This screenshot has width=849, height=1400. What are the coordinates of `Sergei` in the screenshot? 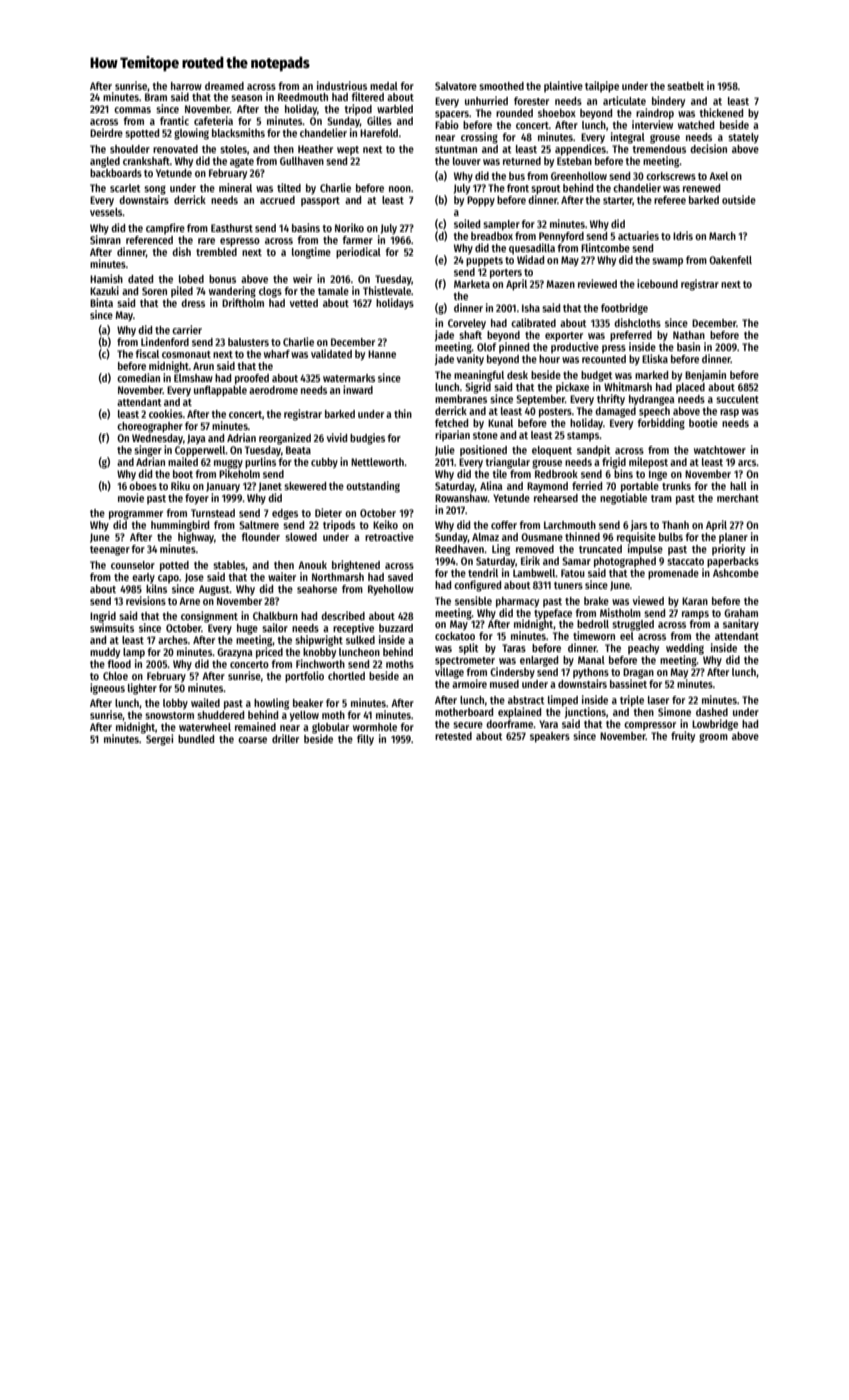 It's located at (159, 740).
